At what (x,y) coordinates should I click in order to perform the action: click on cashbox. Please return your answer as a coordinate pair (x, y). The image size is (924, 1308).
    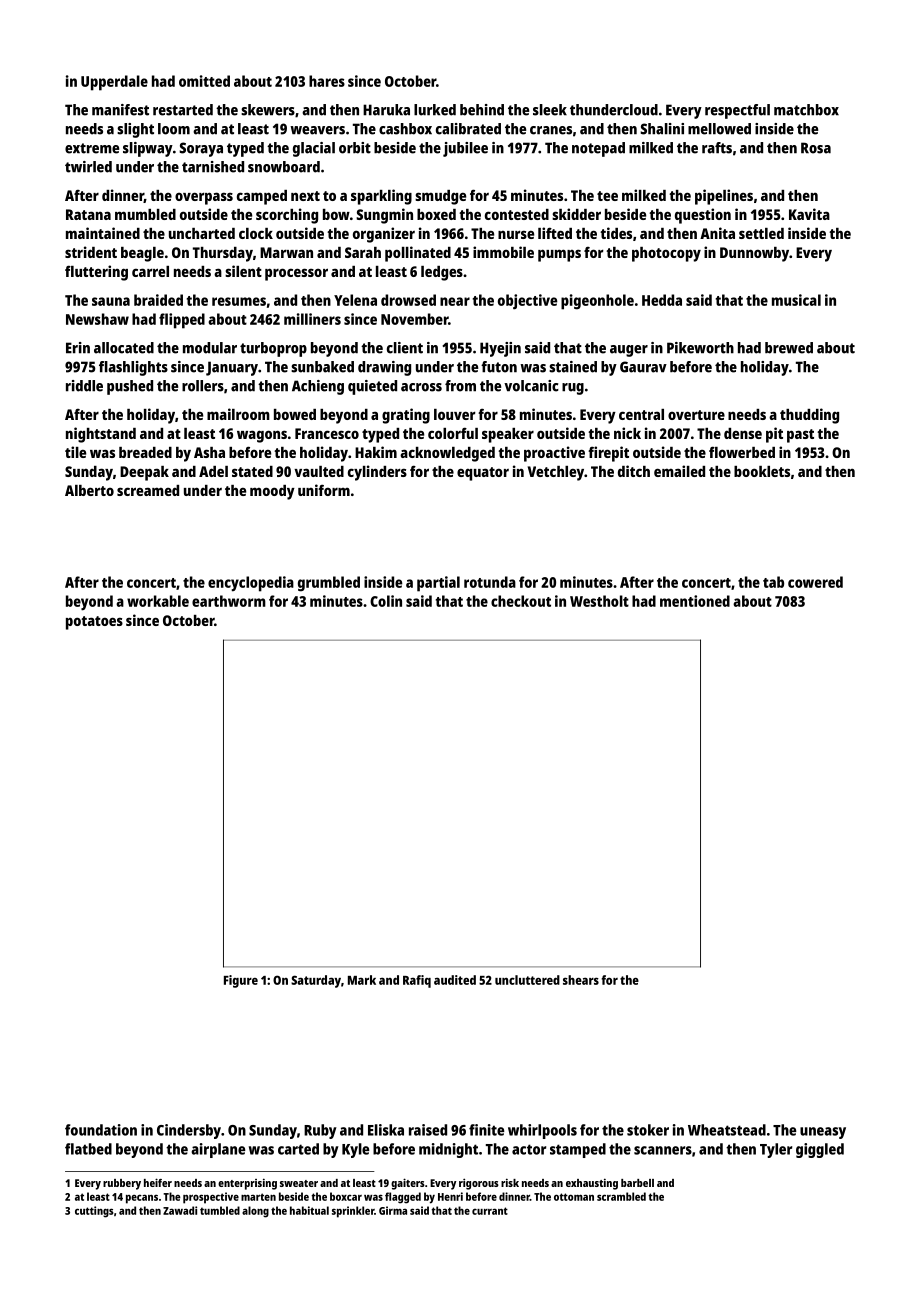
    Looking at the image, I should click on (405, 129).
